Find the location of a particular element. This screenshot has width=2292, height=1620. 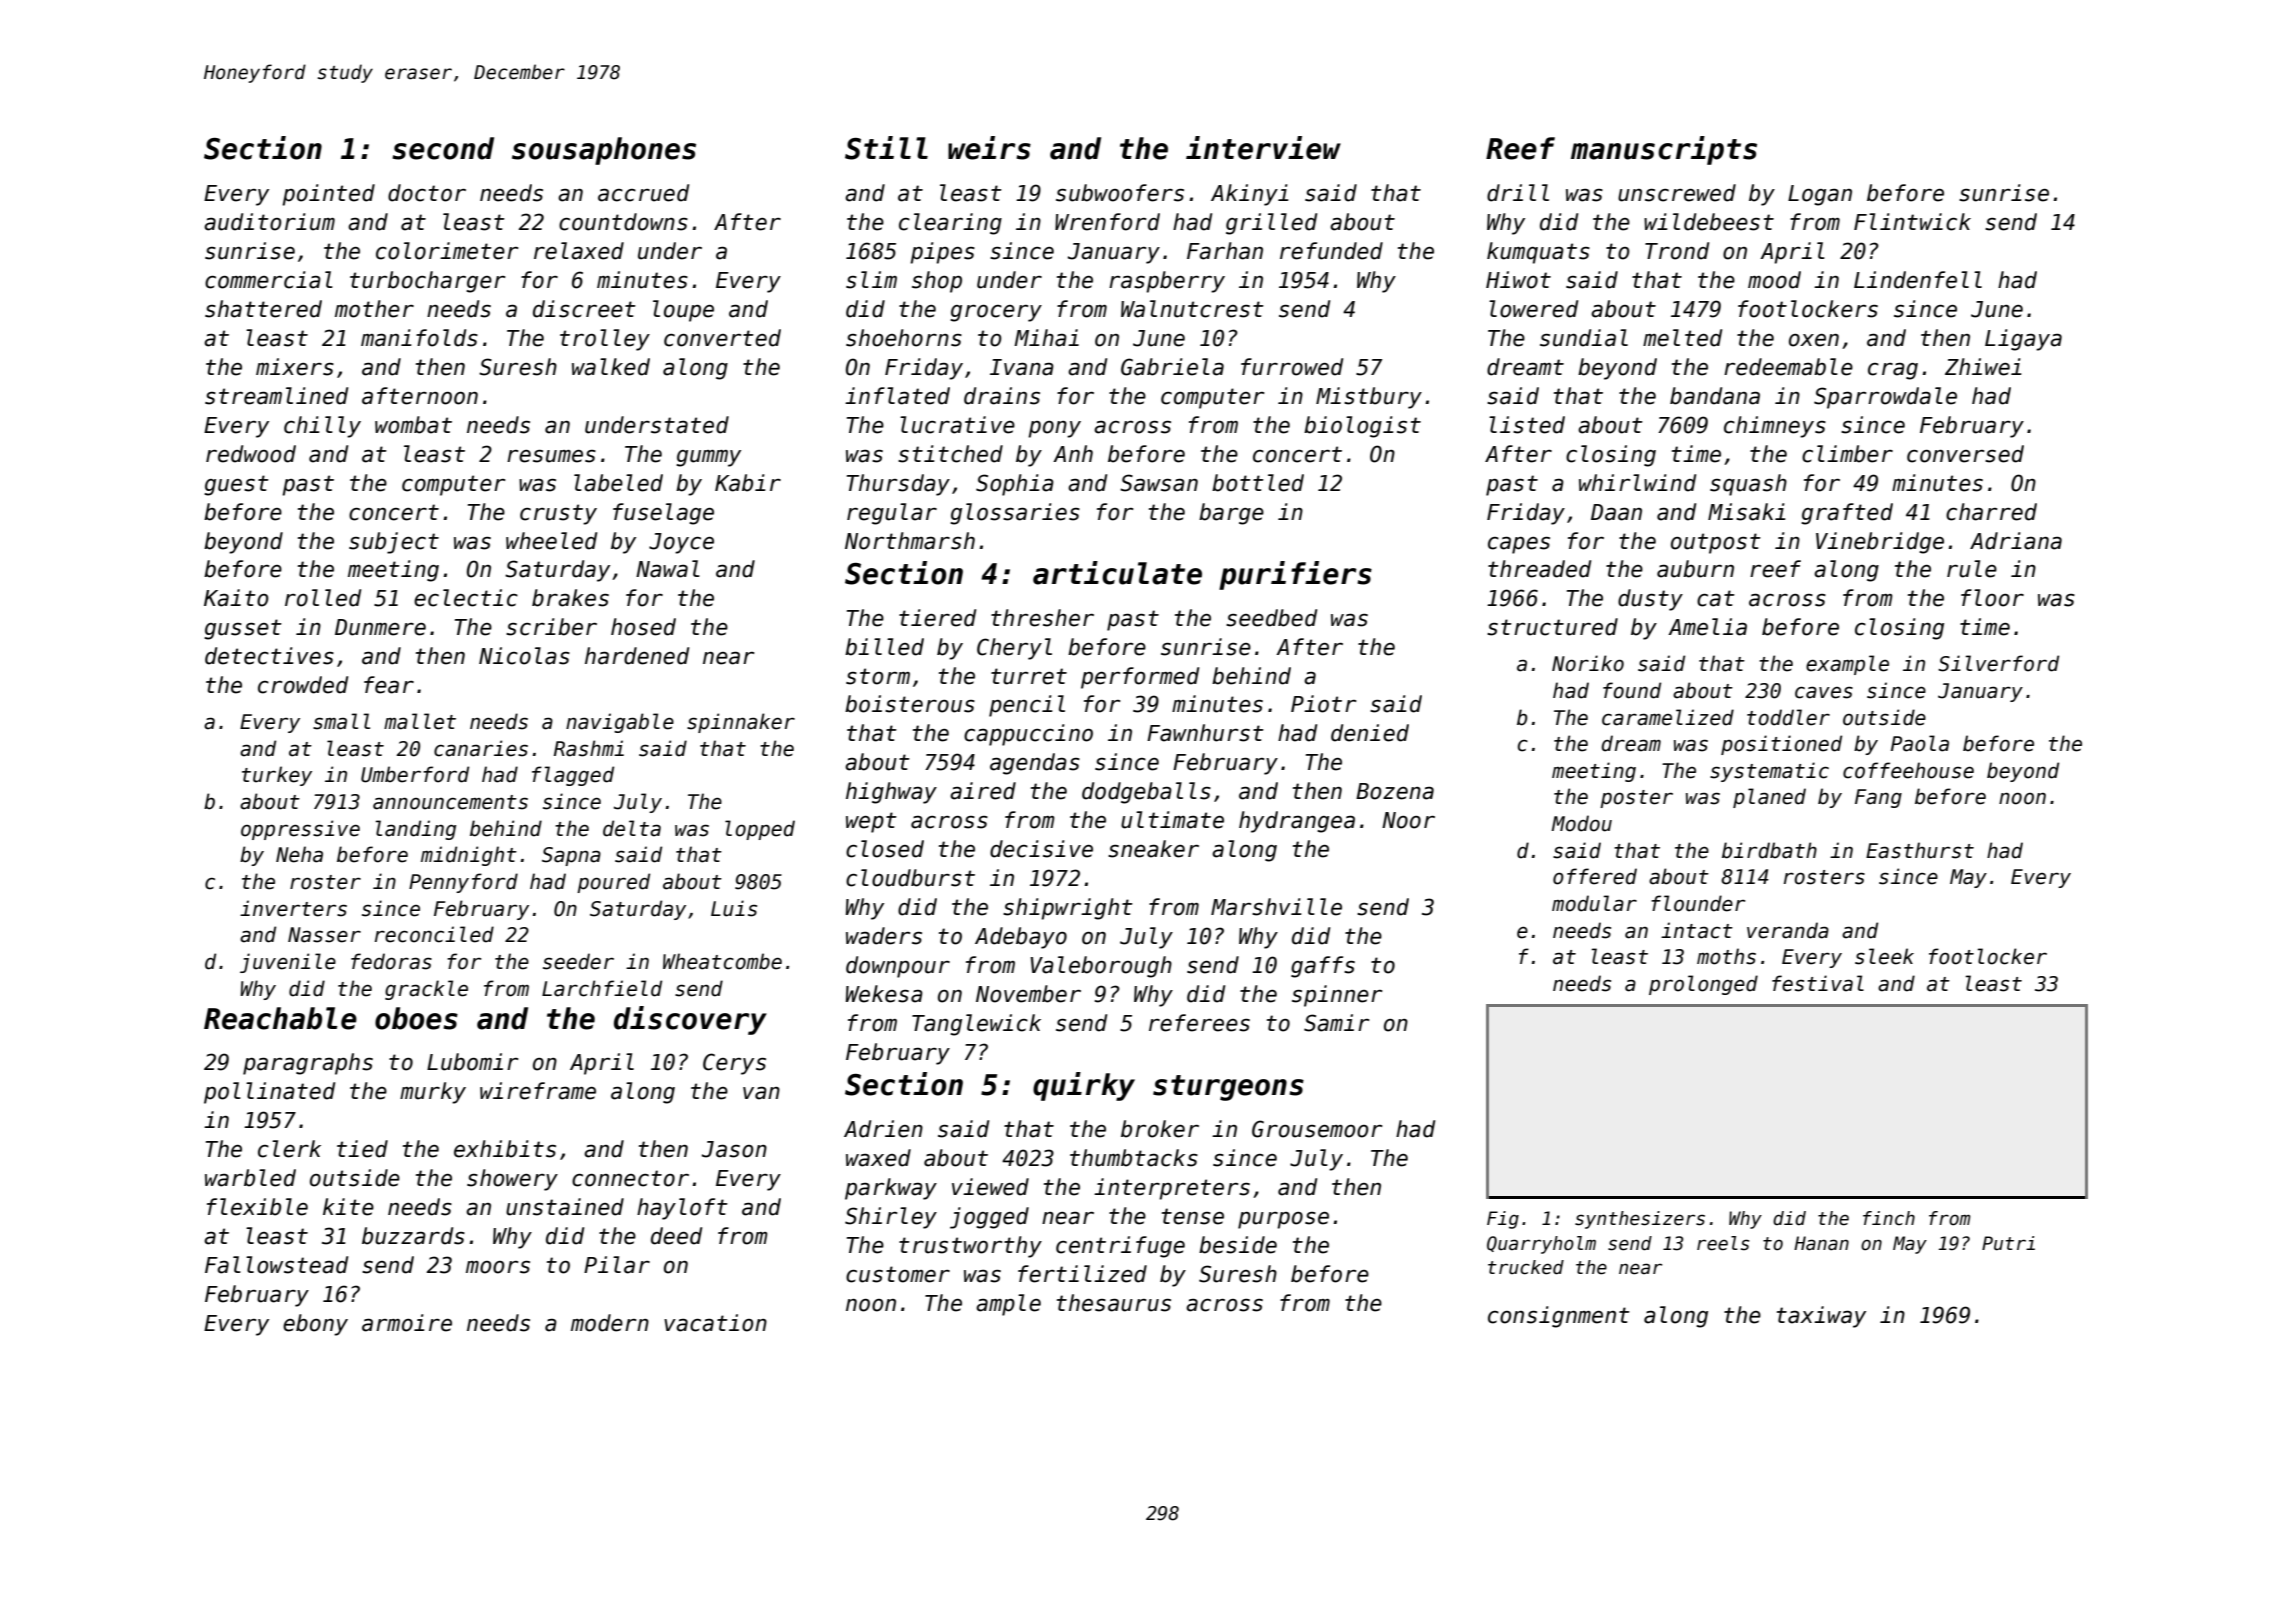

brakes is located at coordinates (570, 598).
